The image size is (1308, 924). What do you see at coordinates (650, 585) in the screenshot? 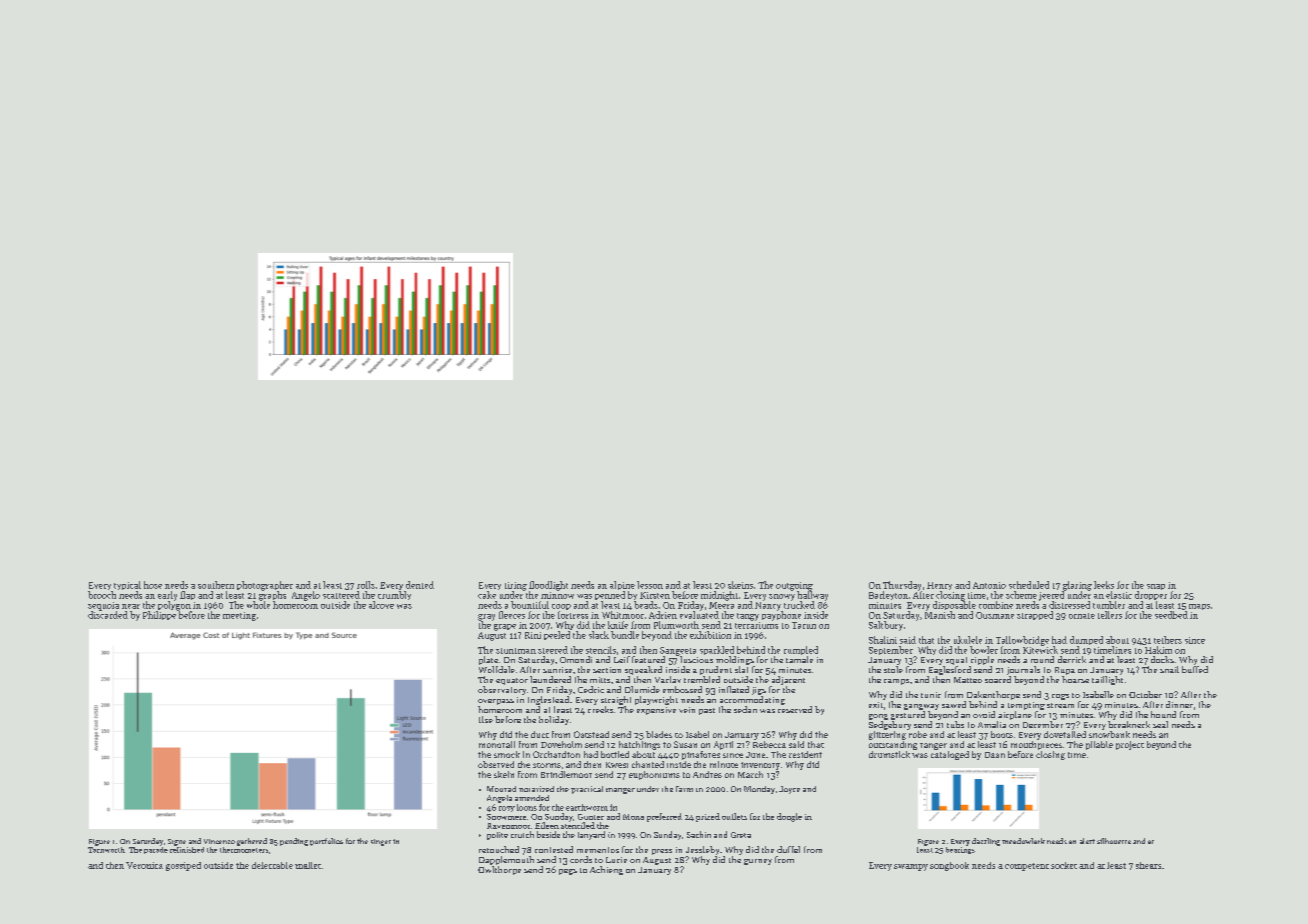
I see `lesson` at bounding box center [650, 585].
